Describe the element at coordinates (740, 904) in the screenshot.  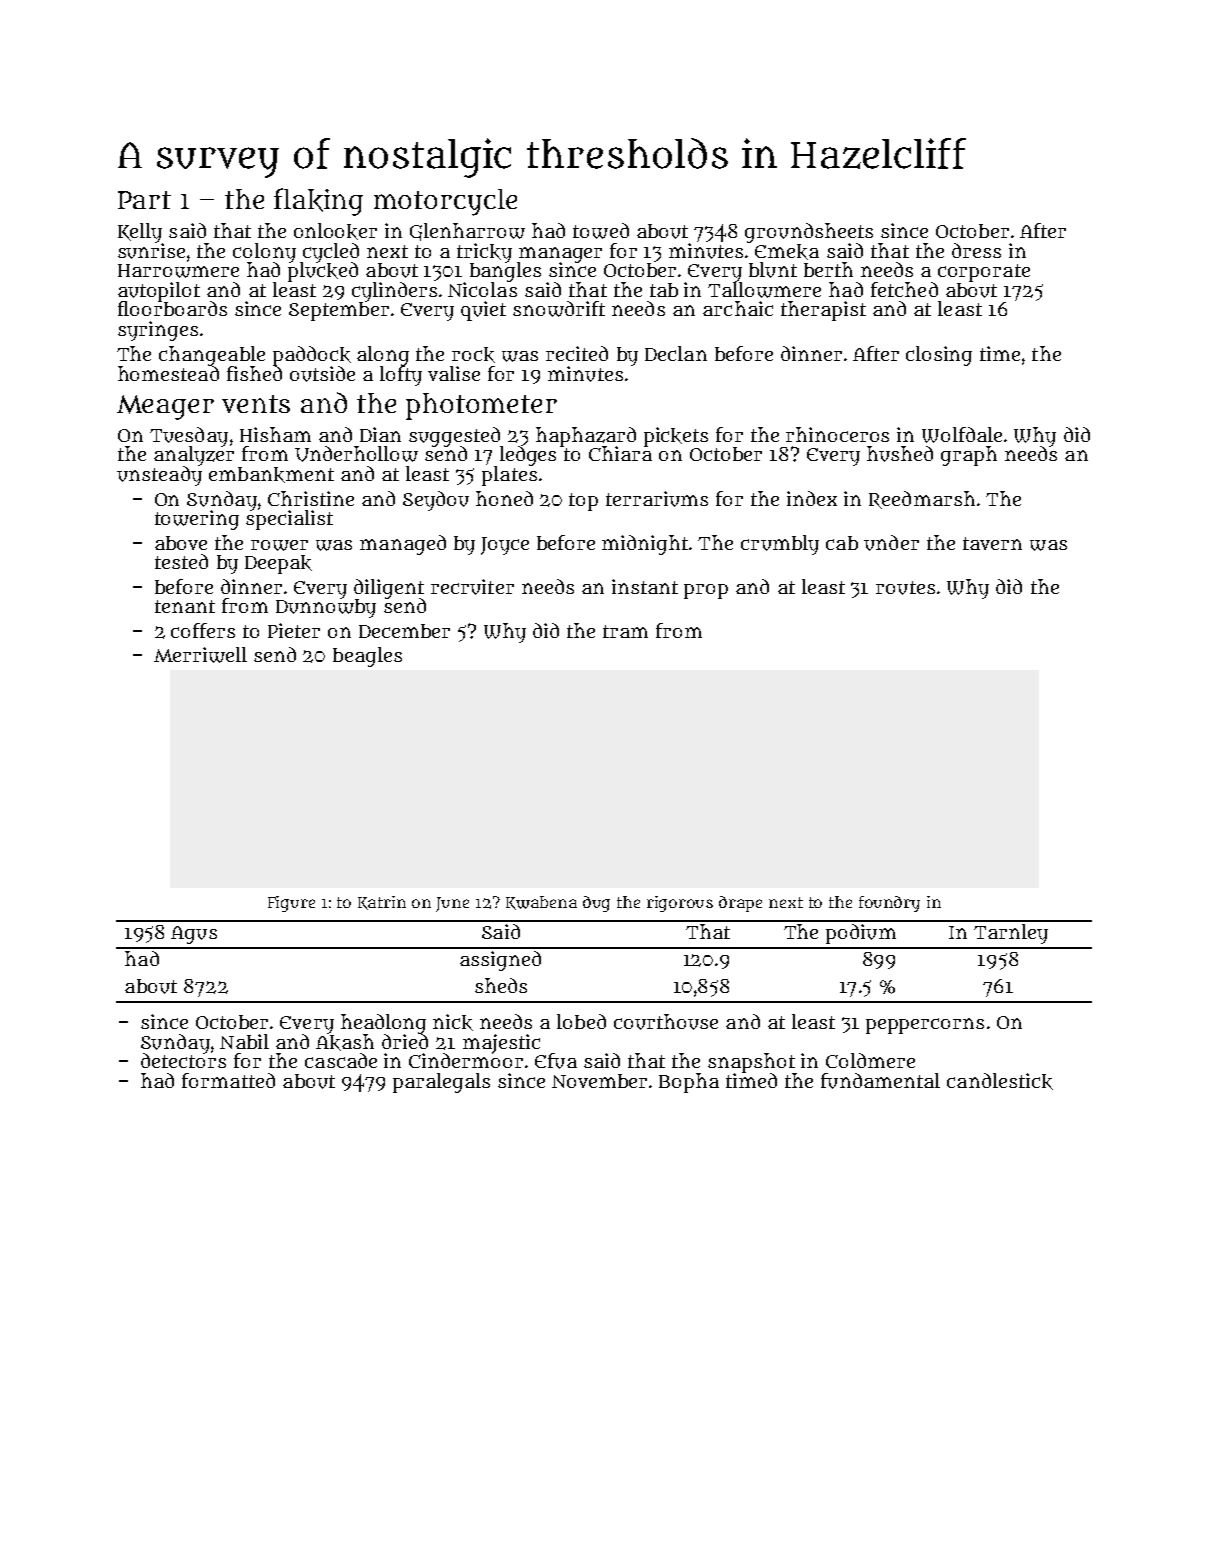
I see `drape` at that location.
